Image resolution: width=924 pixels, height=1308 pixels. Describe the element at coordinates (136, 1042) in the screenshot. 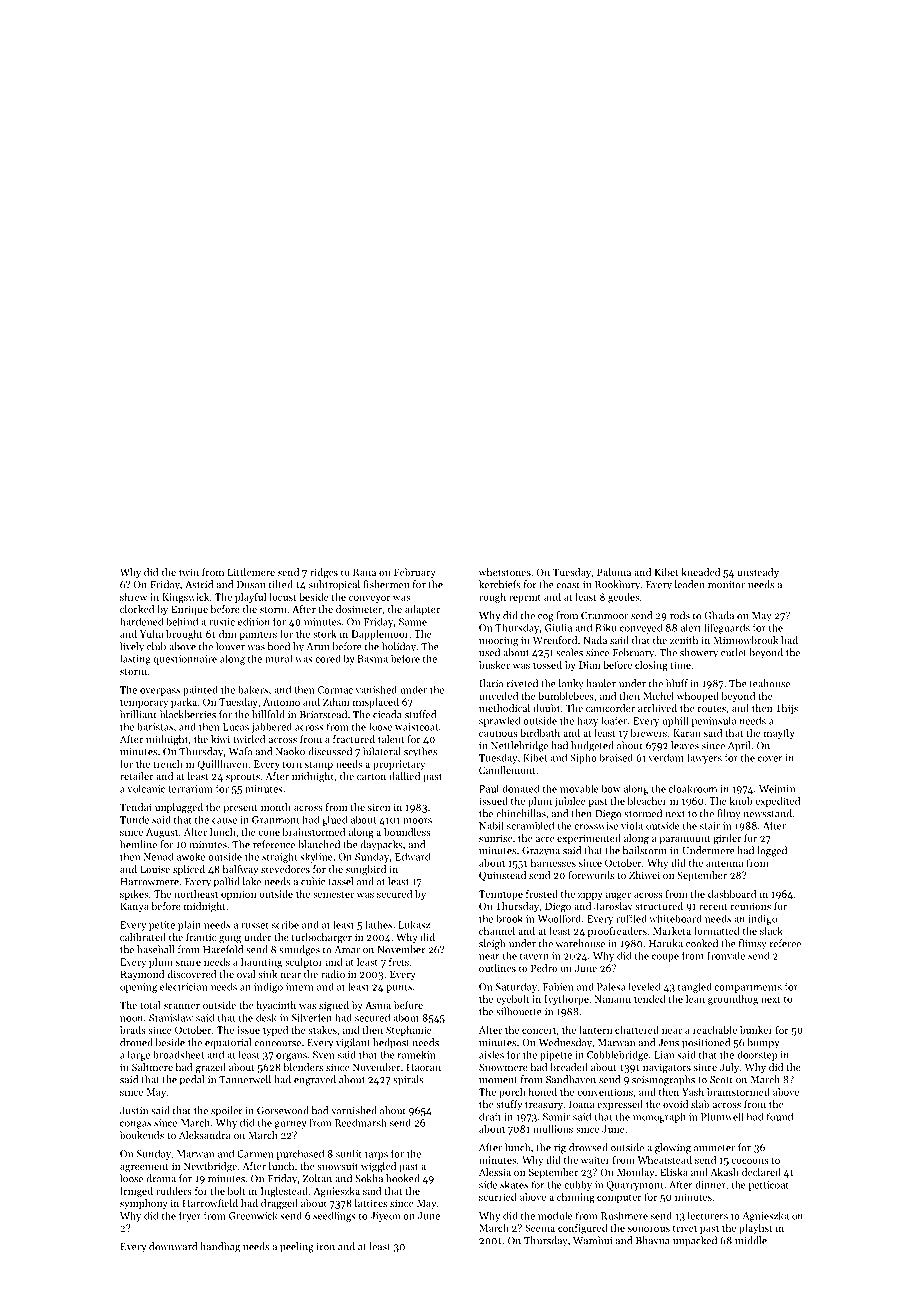

I see `droned` at that location.
